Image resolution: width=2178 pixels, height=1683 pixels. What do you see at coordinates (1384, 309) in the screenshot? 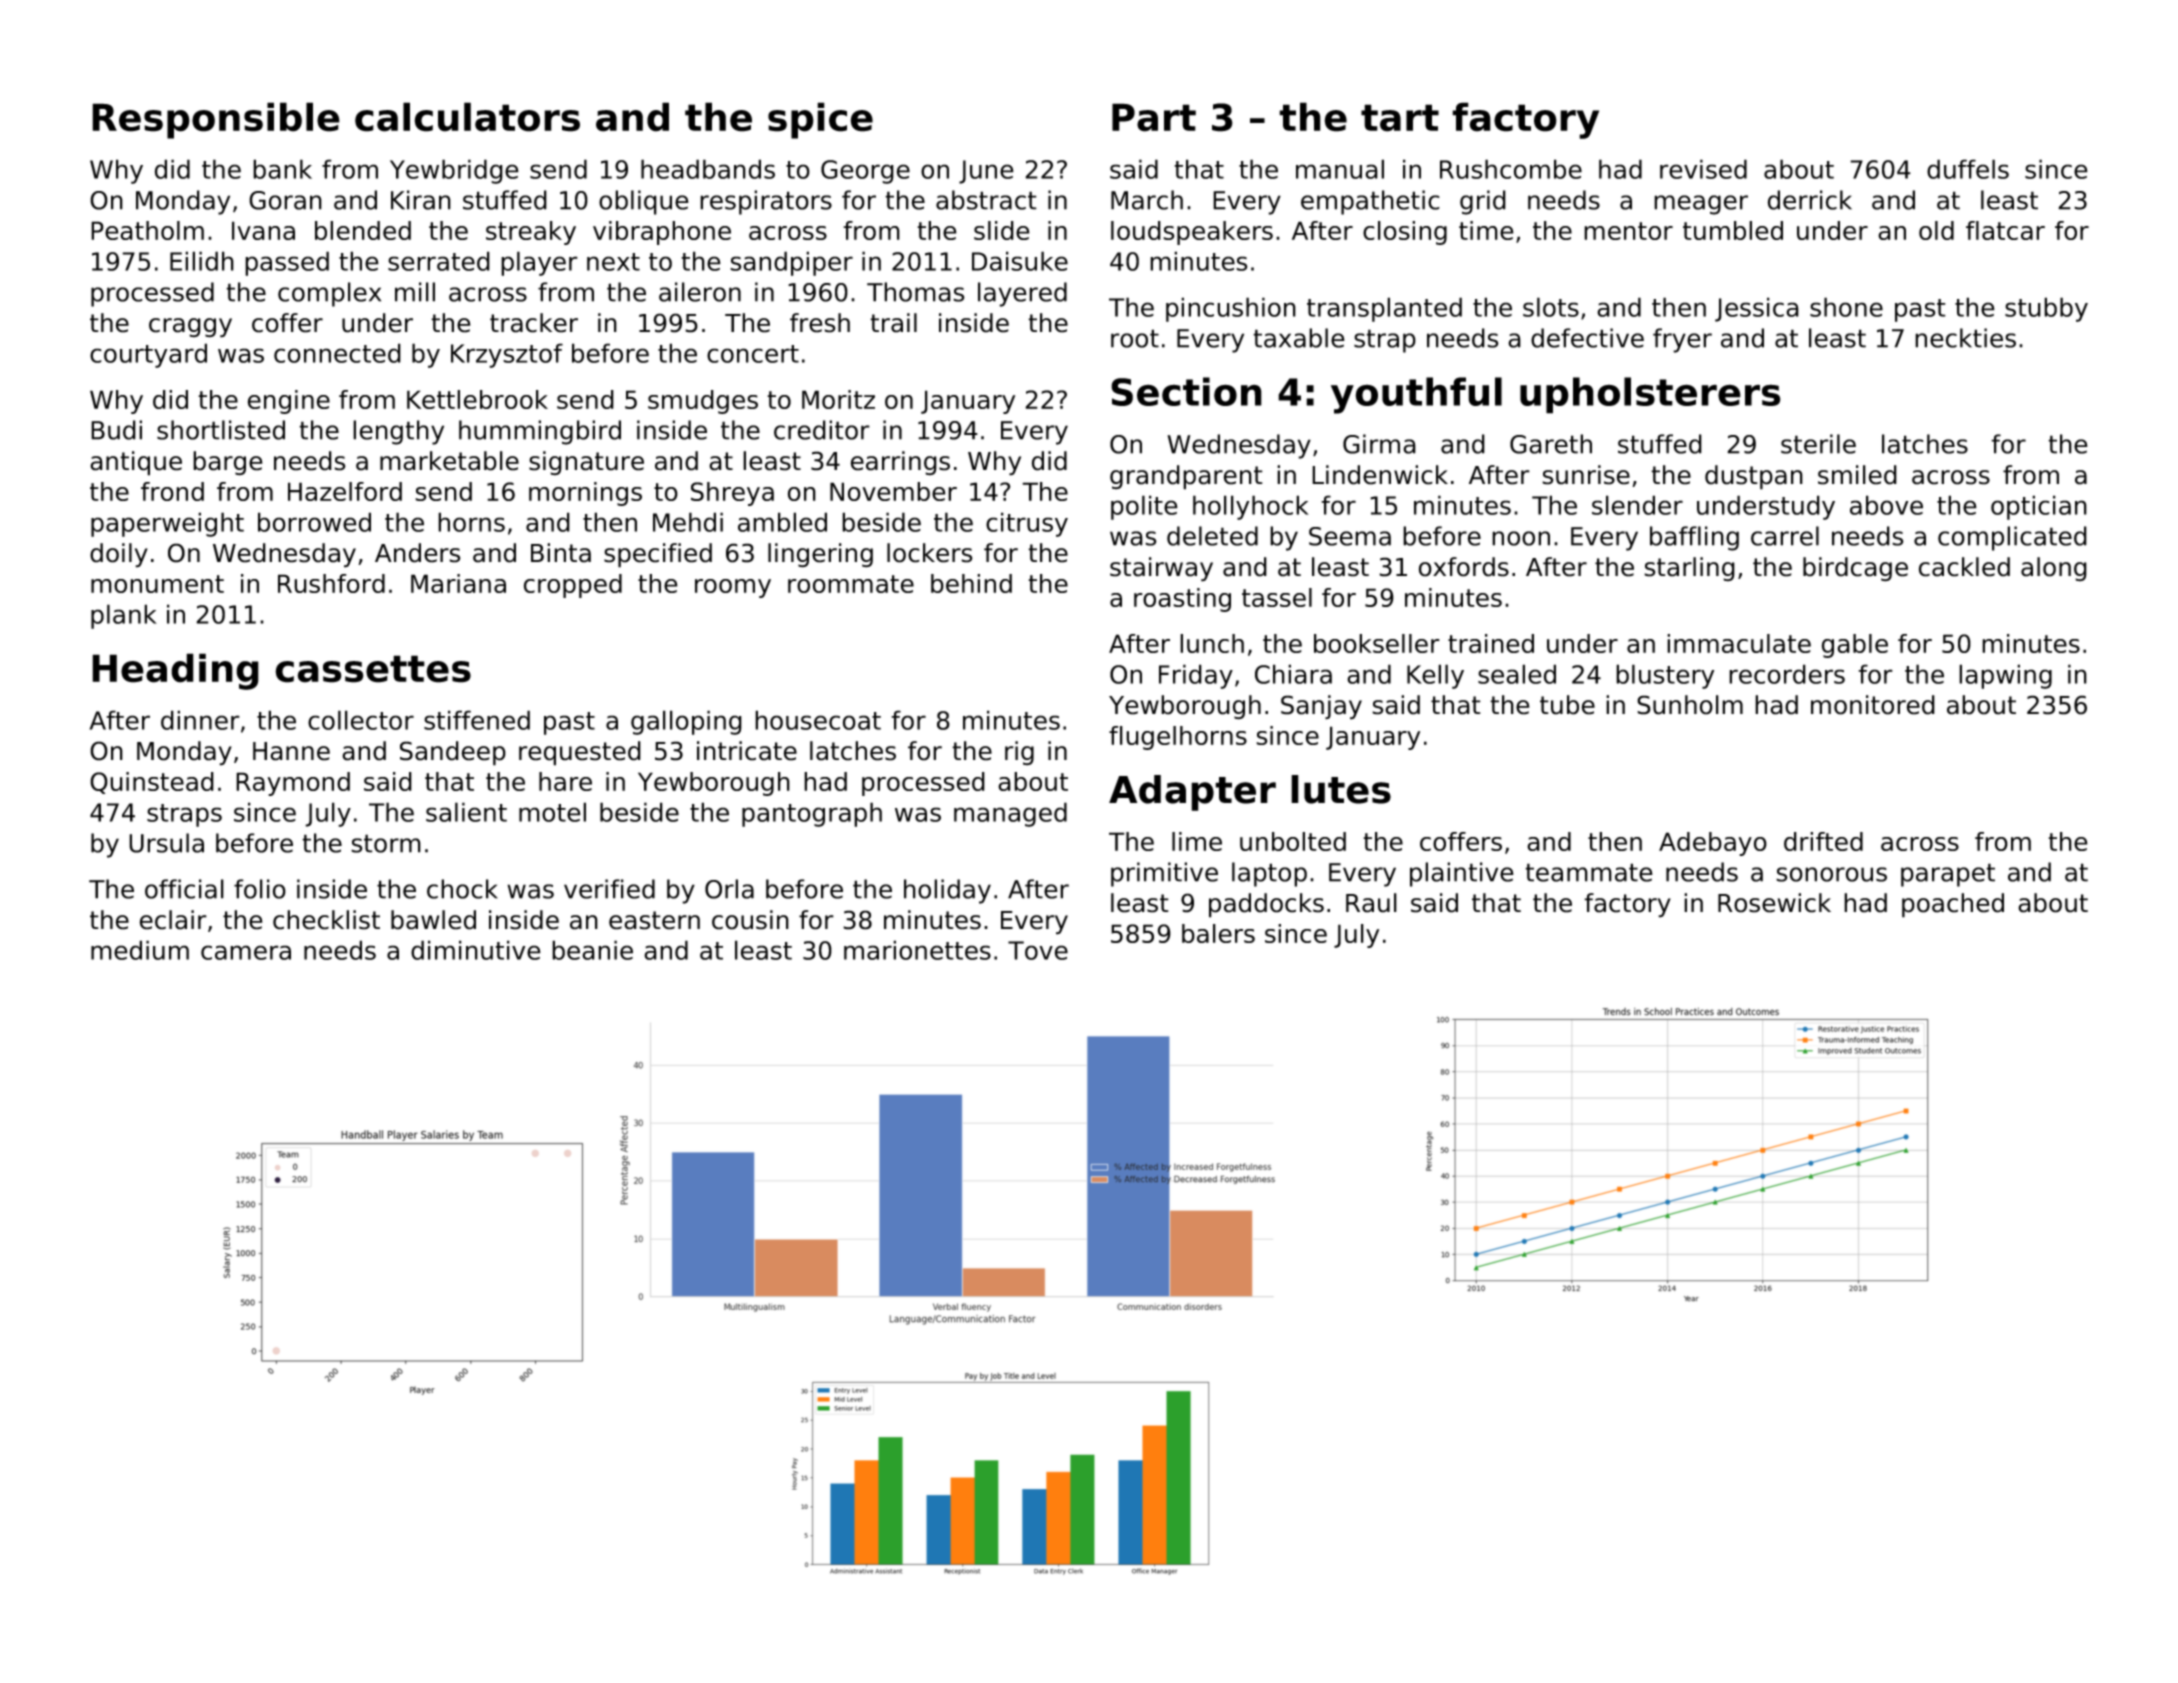
I see `transplanted` at bounding box center [1384, 309].
